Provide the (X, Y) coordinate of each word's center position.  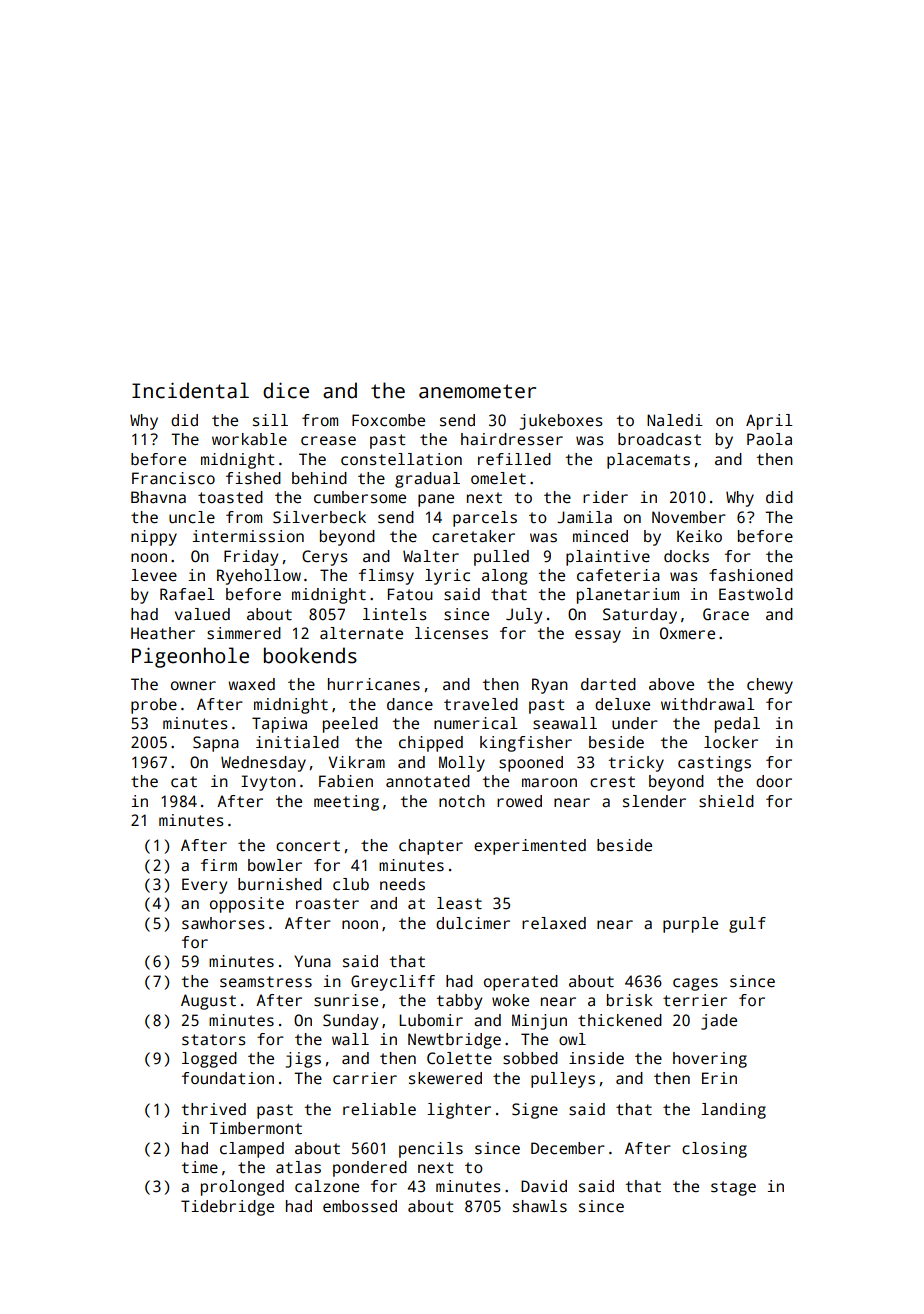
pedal (737, 725)
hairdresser (512, 439)
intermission (248, 536)
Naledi (675, 420)
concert (308, 846)
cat (184, 782)
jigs (303, 1060)
